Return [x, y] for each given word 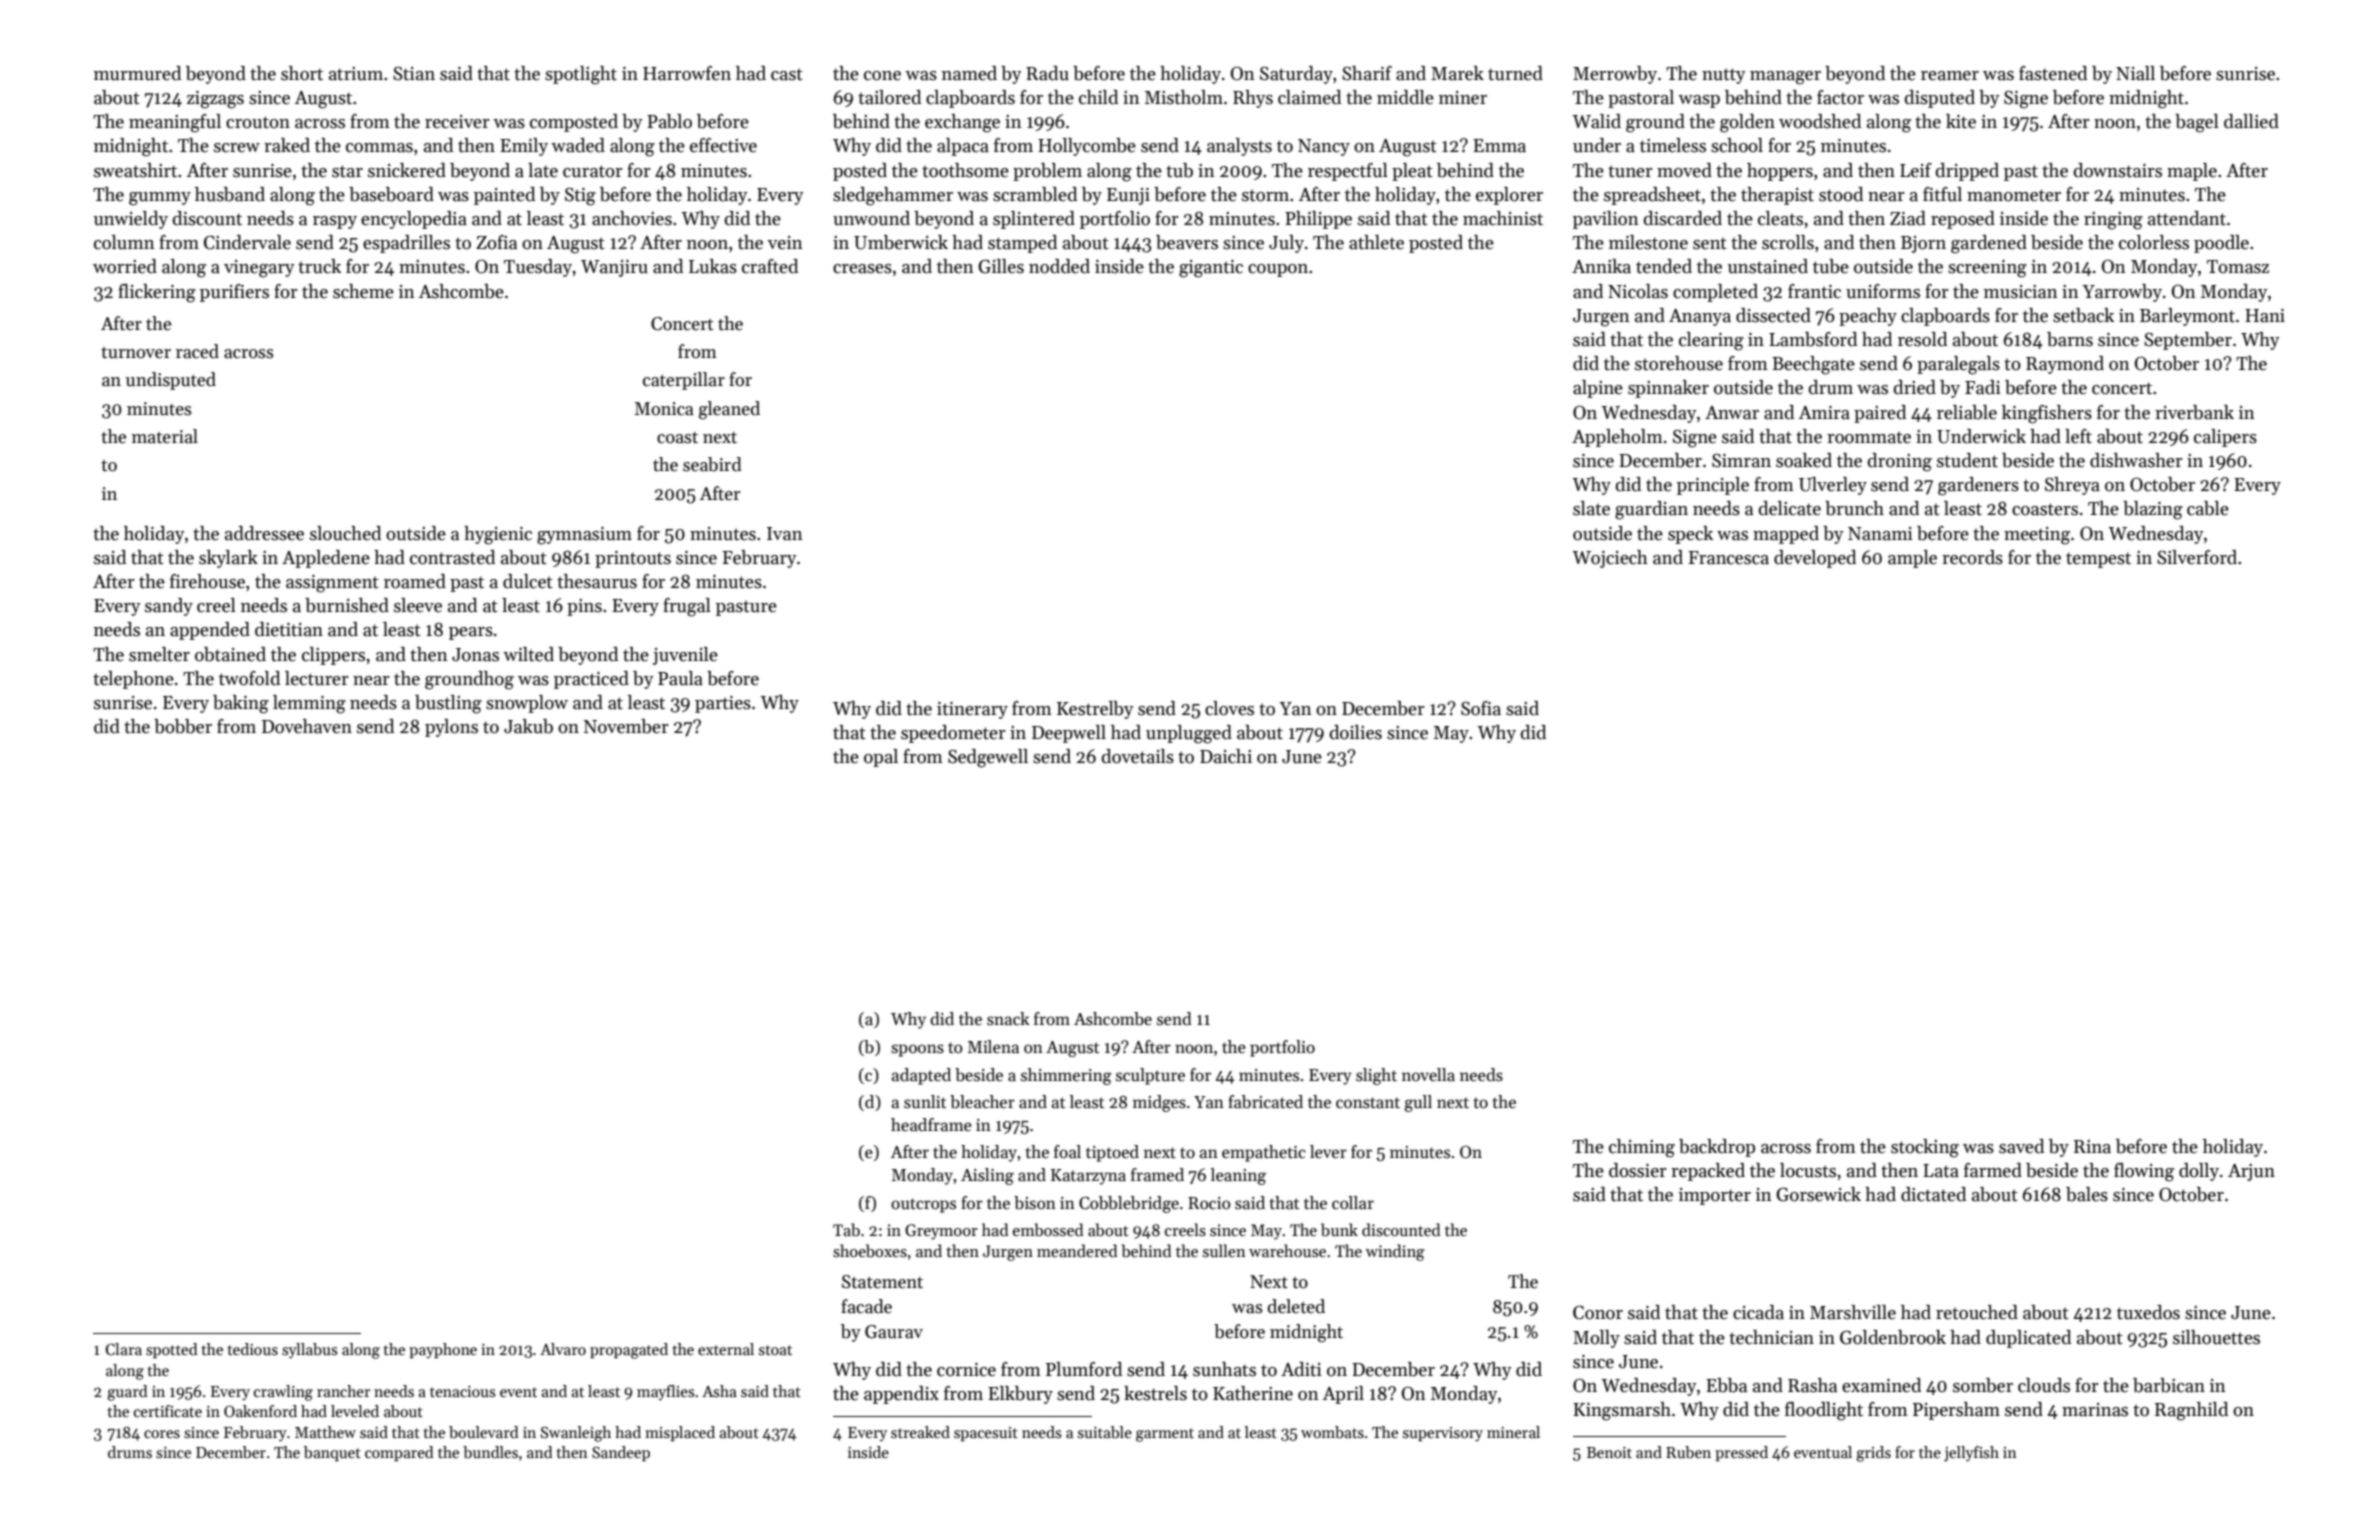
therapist [1777, 196]
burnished [347, 605]
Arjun [2251, 1172]
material [165, 436]
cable [2208, 508]
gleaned [729, 410]
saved [2021, 1146]
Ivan [785, 534]
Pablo [669, 121]
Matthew [325, 1432]
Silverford [2197, 557]
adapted [921, 1076]
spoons [917, 1050]
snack [1008, 1019]
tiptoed [1112, 1153]
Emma [1499, 146]
